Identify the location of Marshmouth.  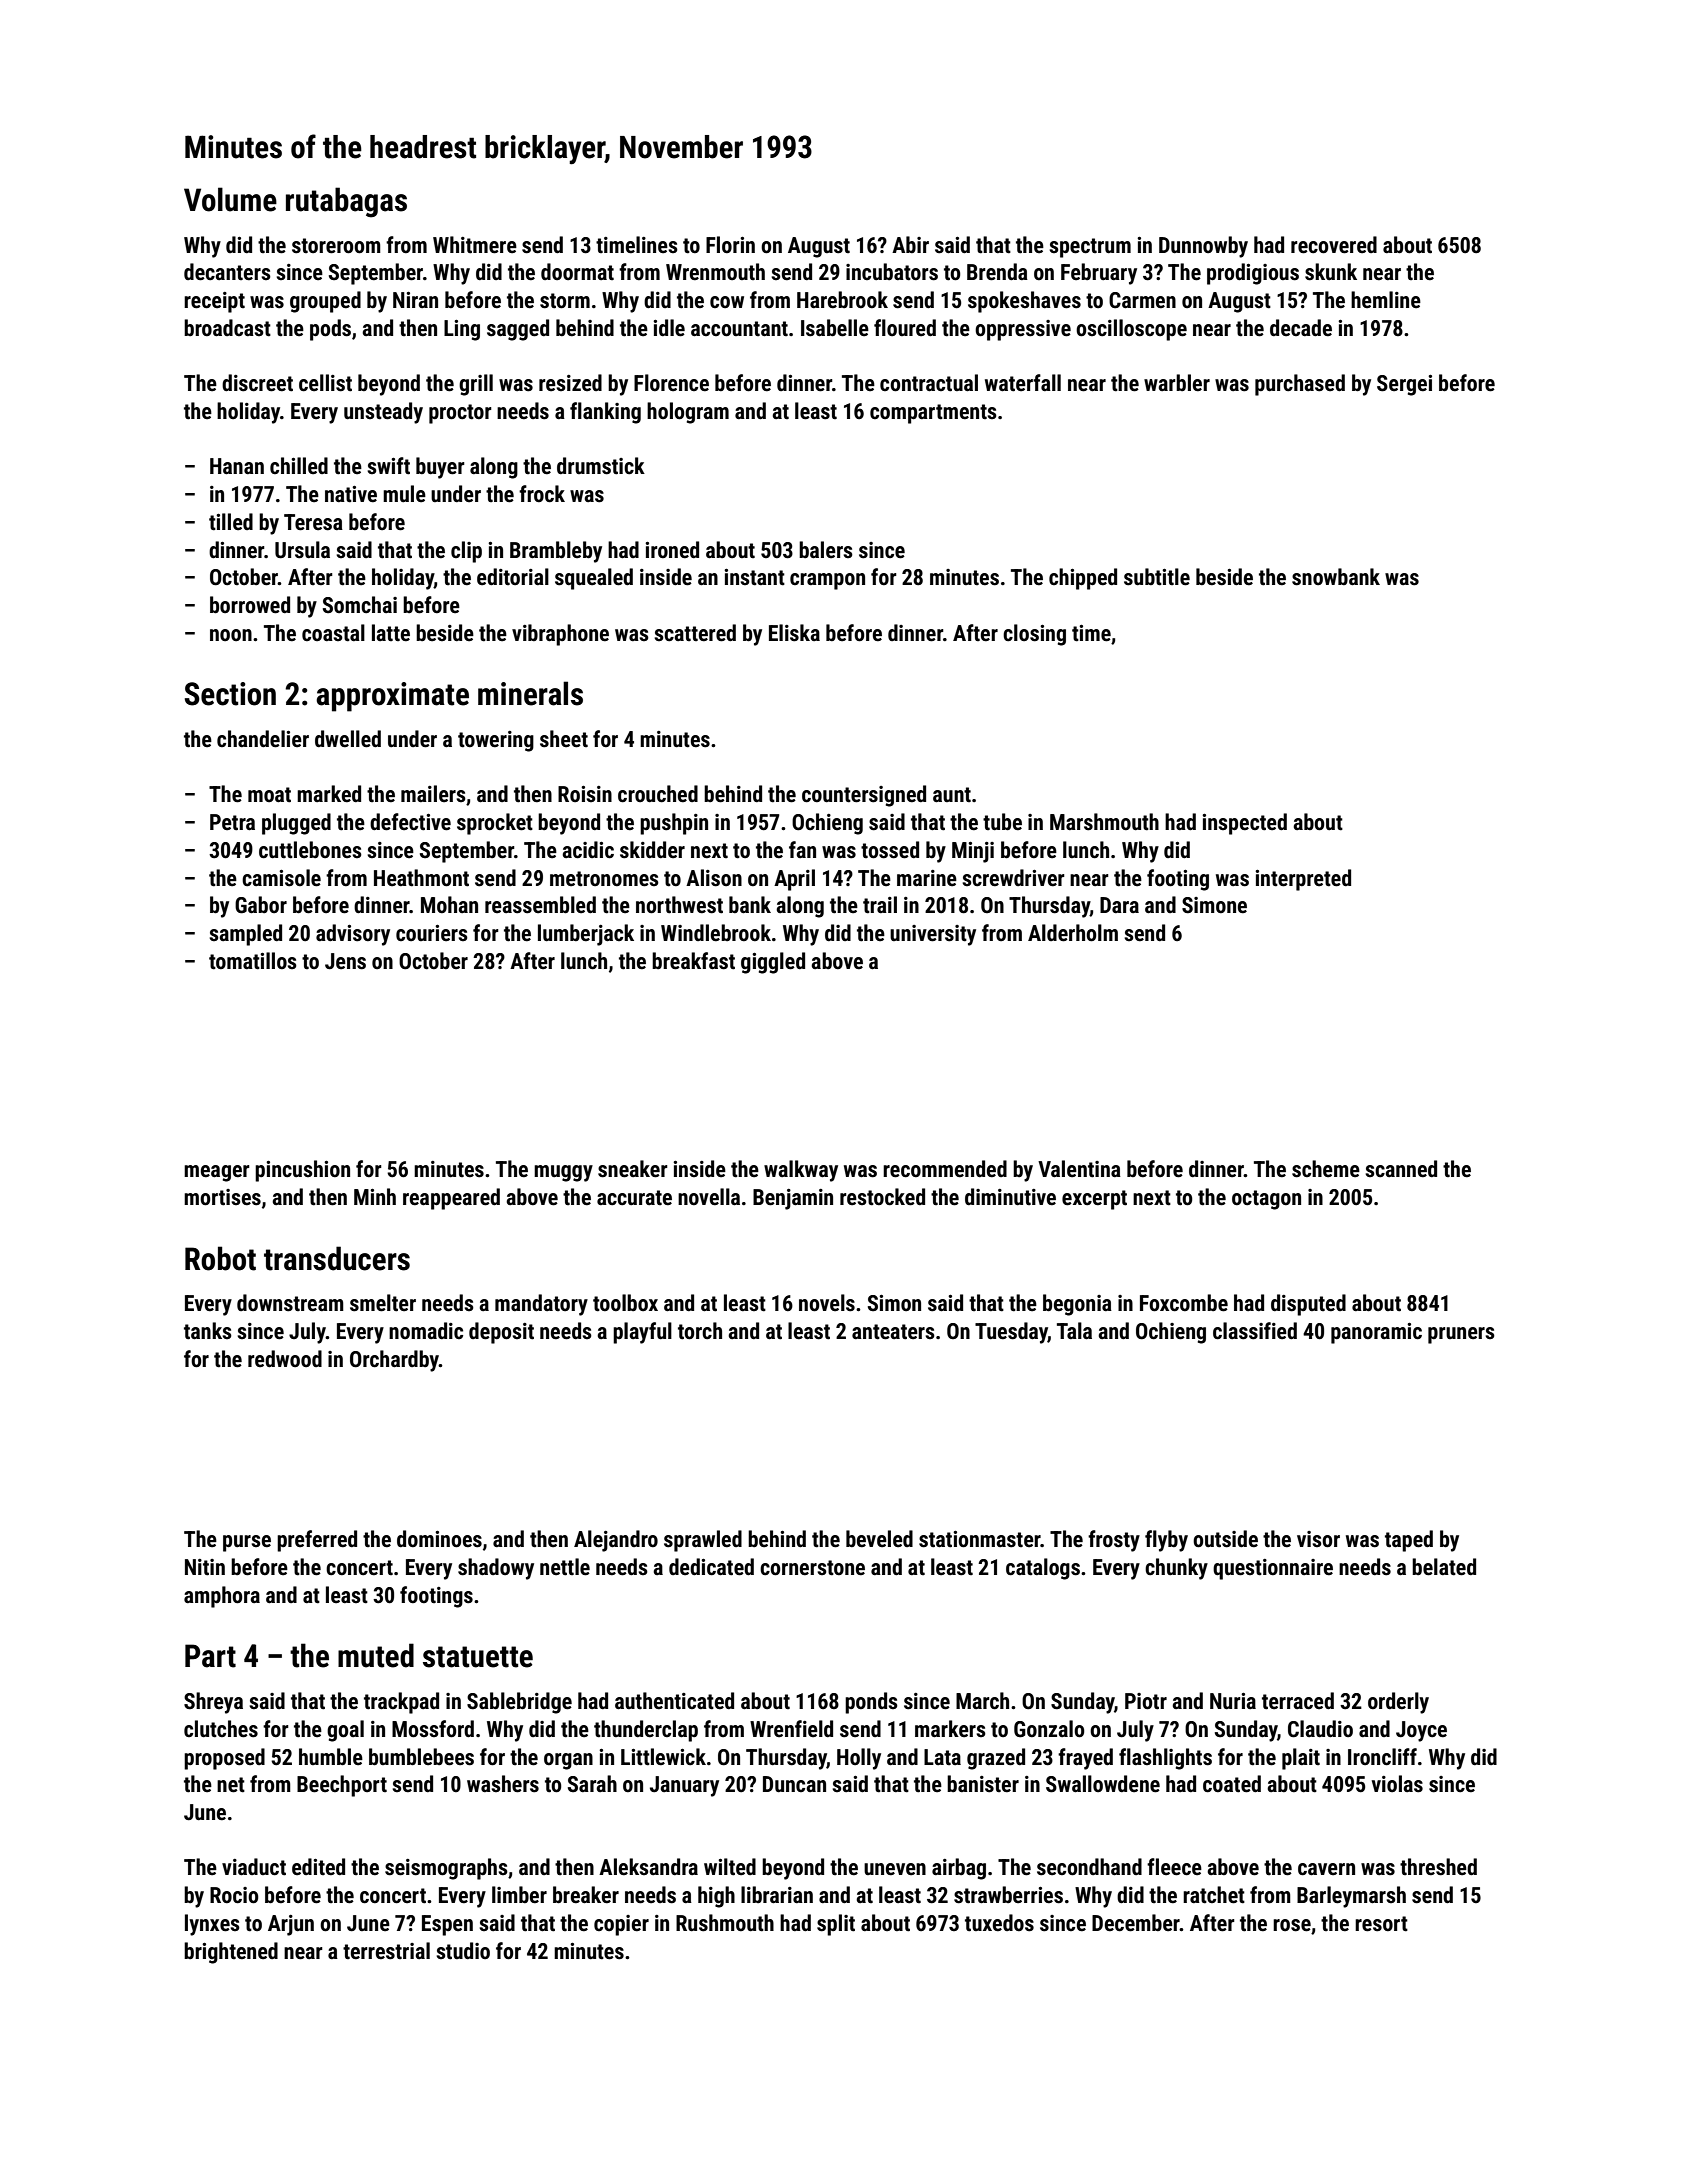
(1104, 822).
